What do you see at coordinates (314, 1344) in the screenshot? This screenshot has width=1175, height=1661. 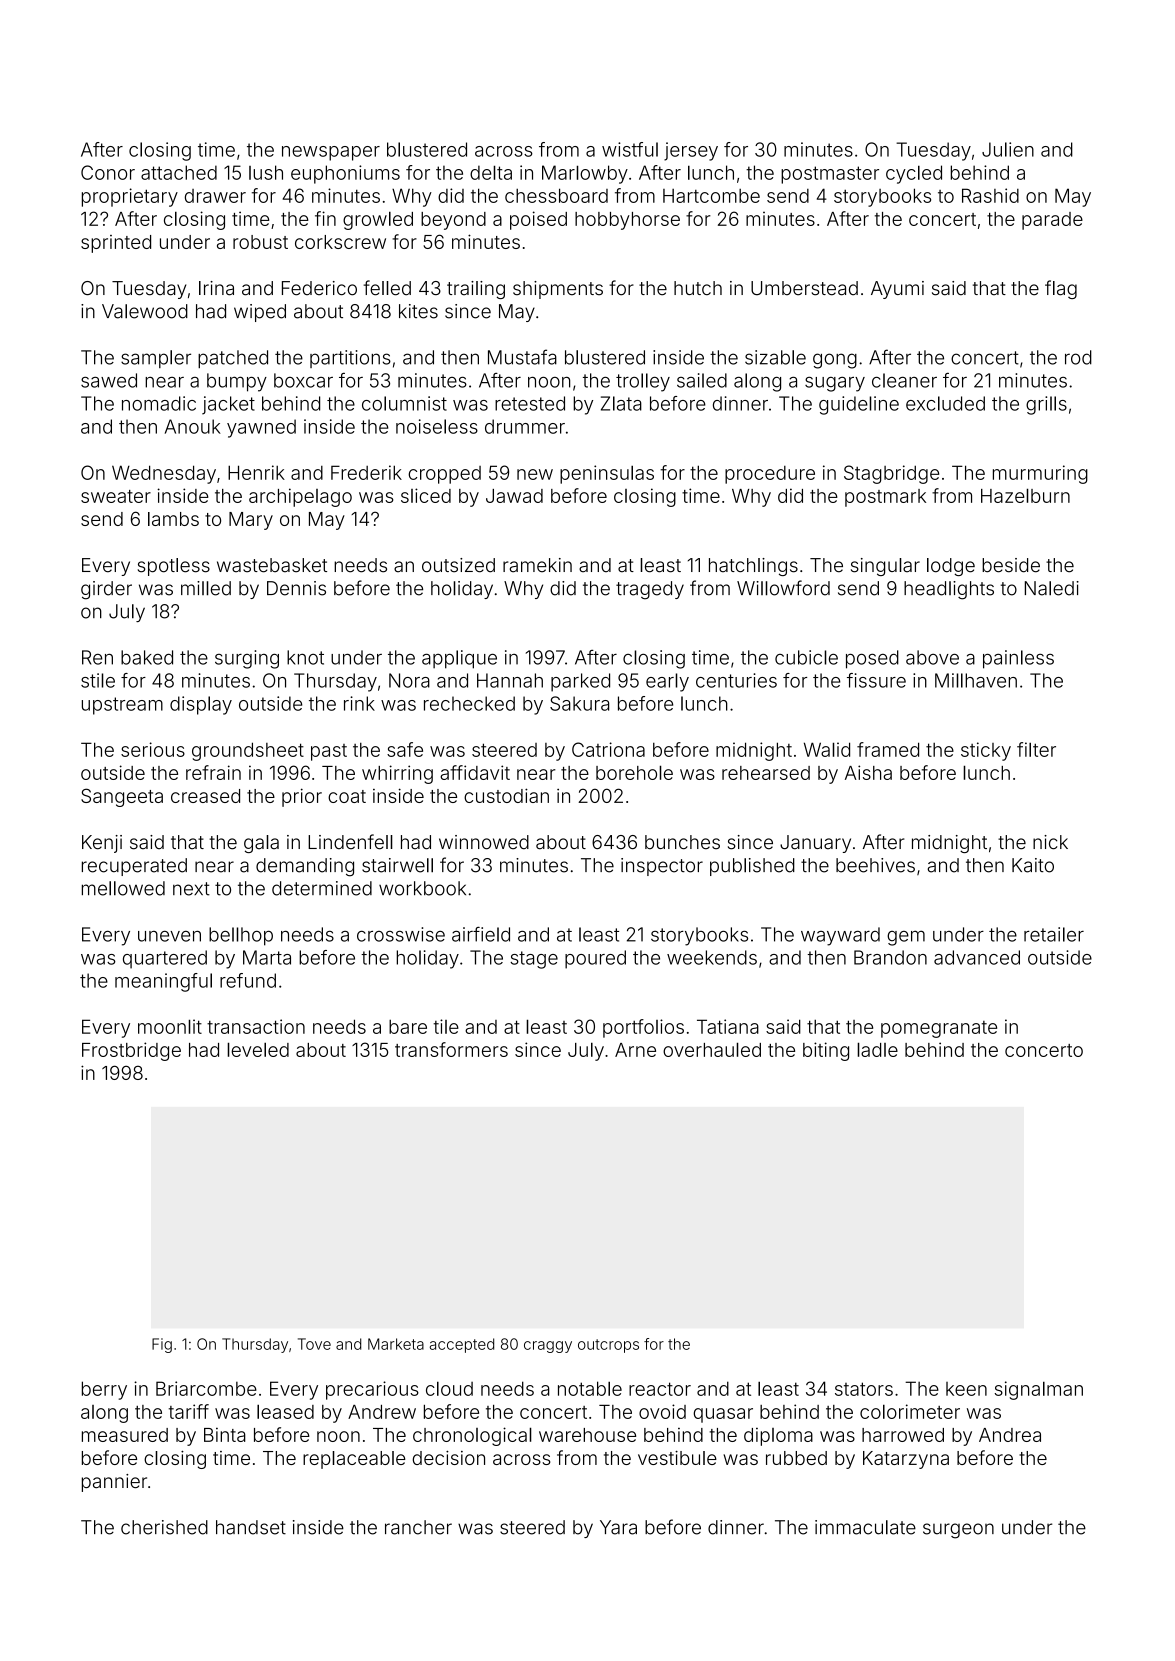 I see `Tove` at bounding box center [314, 1344].
